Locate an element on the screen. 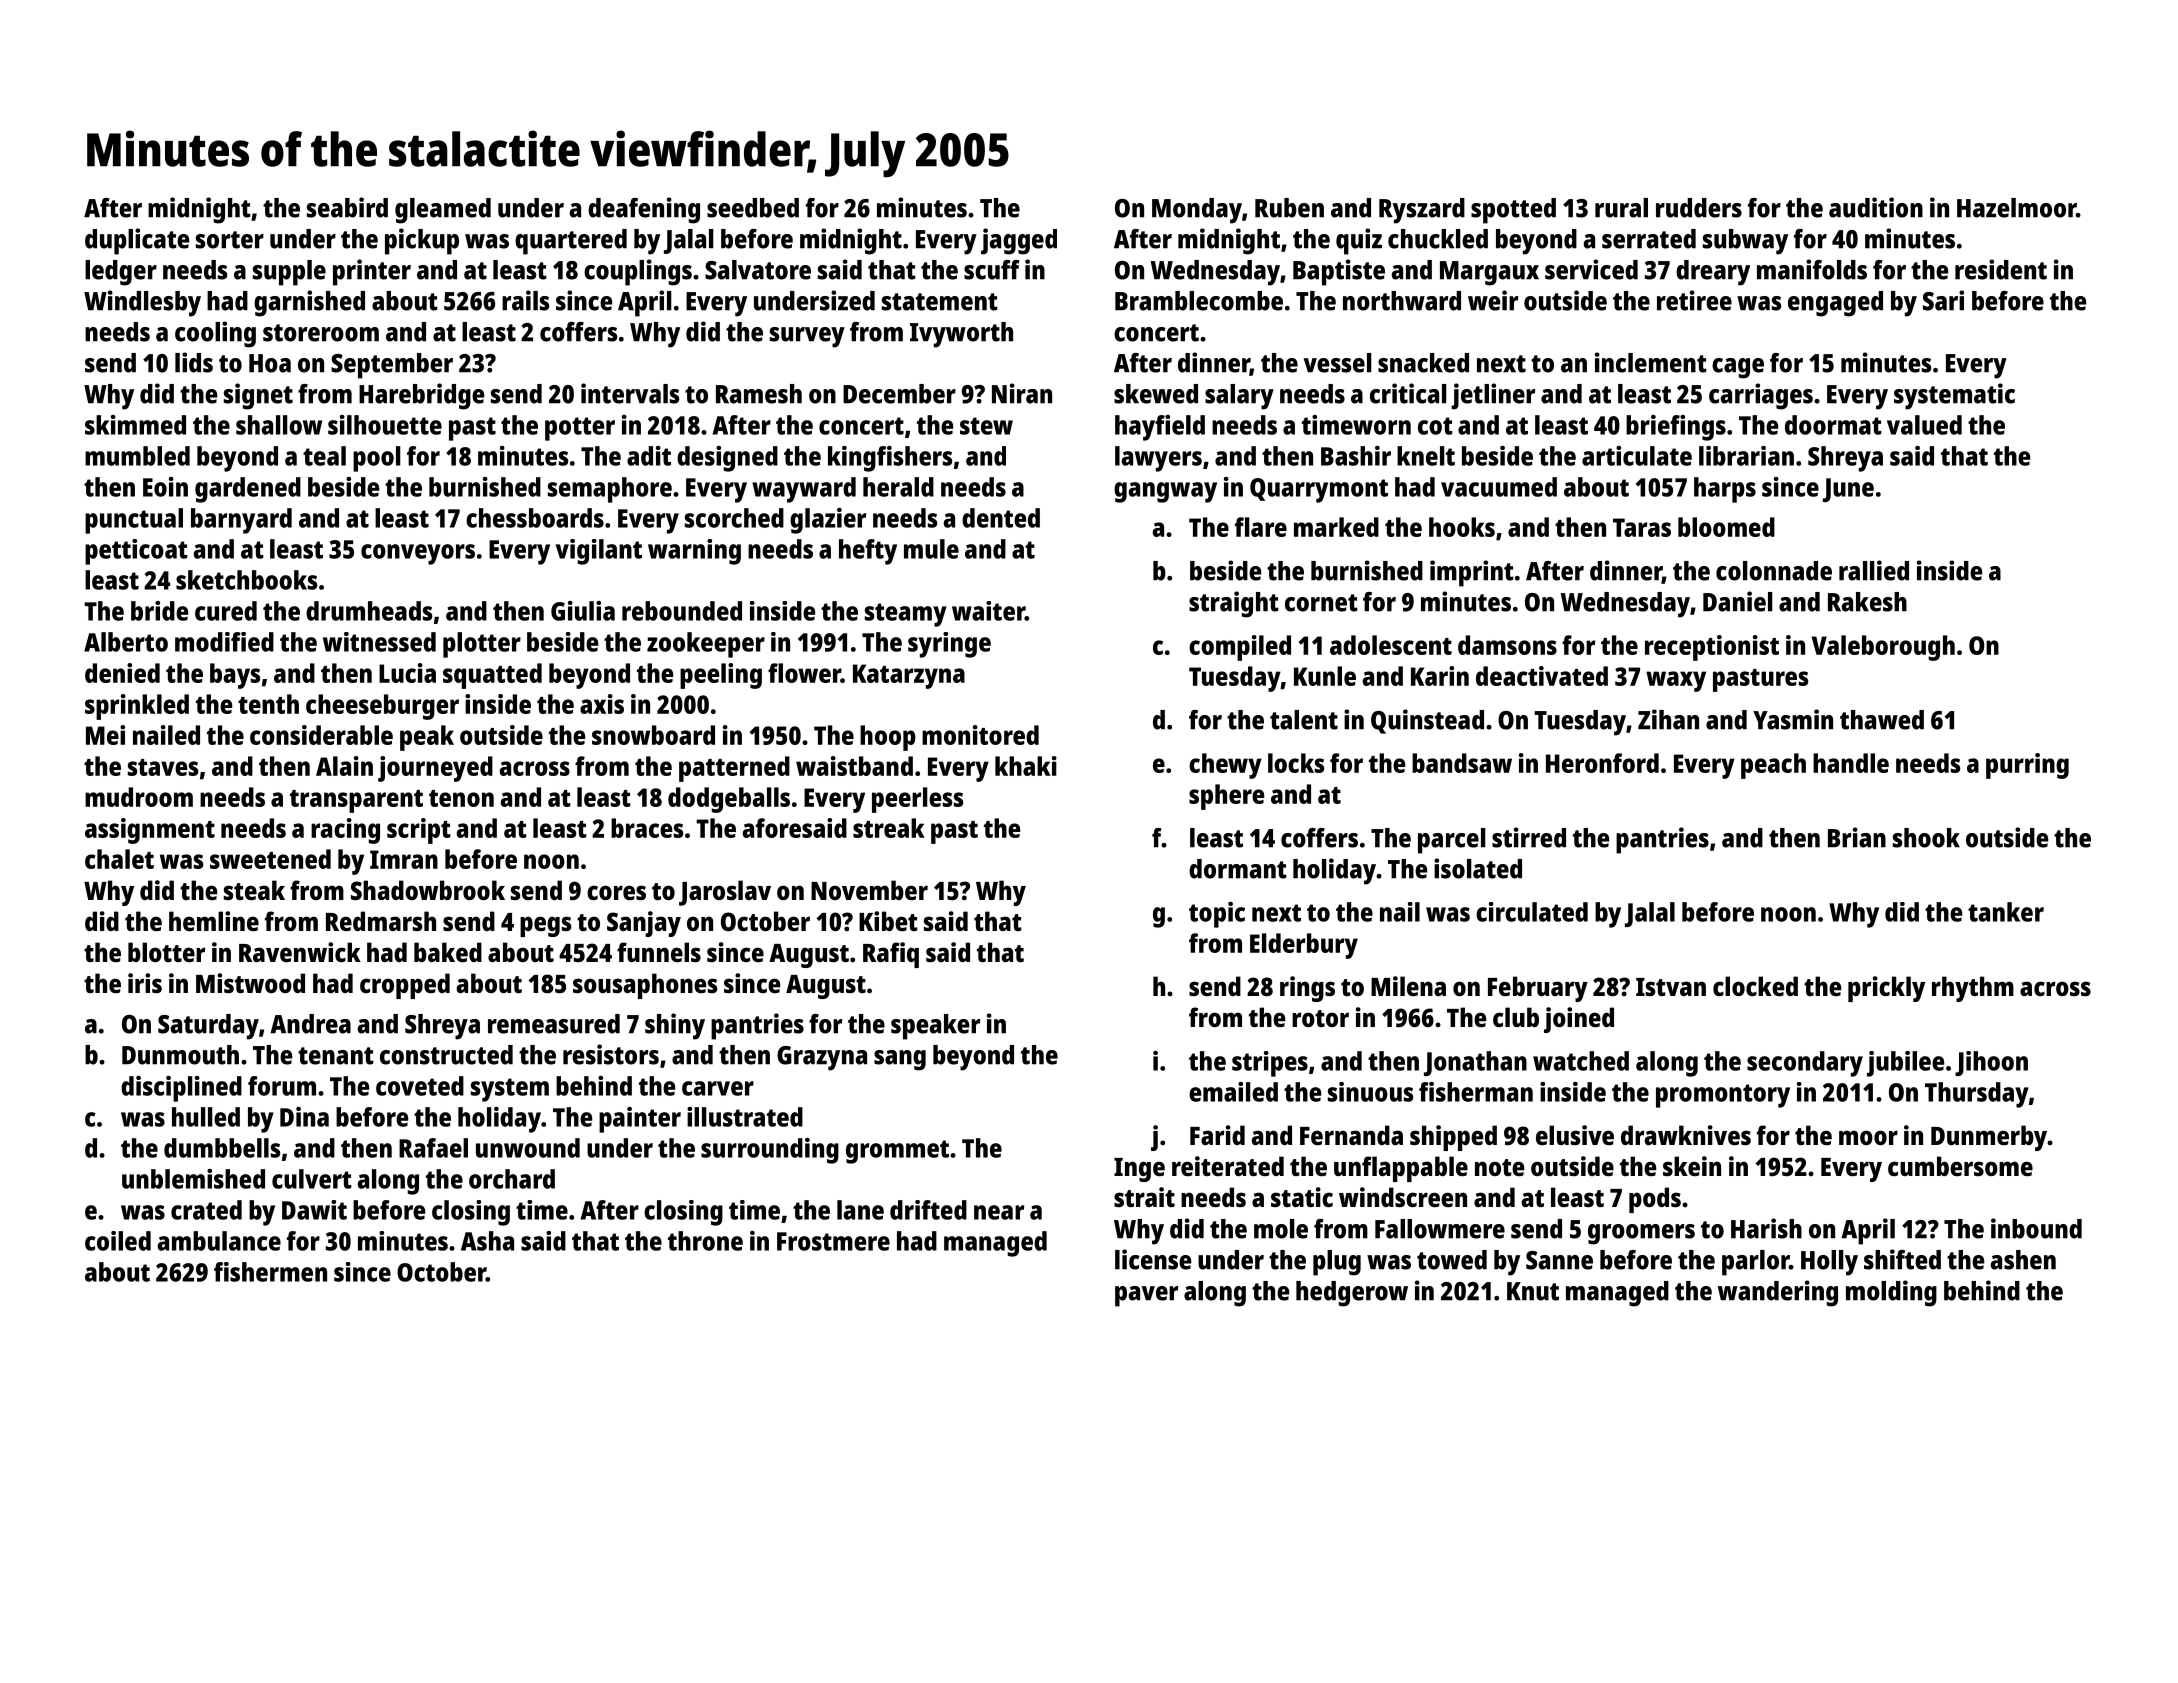  gleamed is located at coordinates (443, 211).
